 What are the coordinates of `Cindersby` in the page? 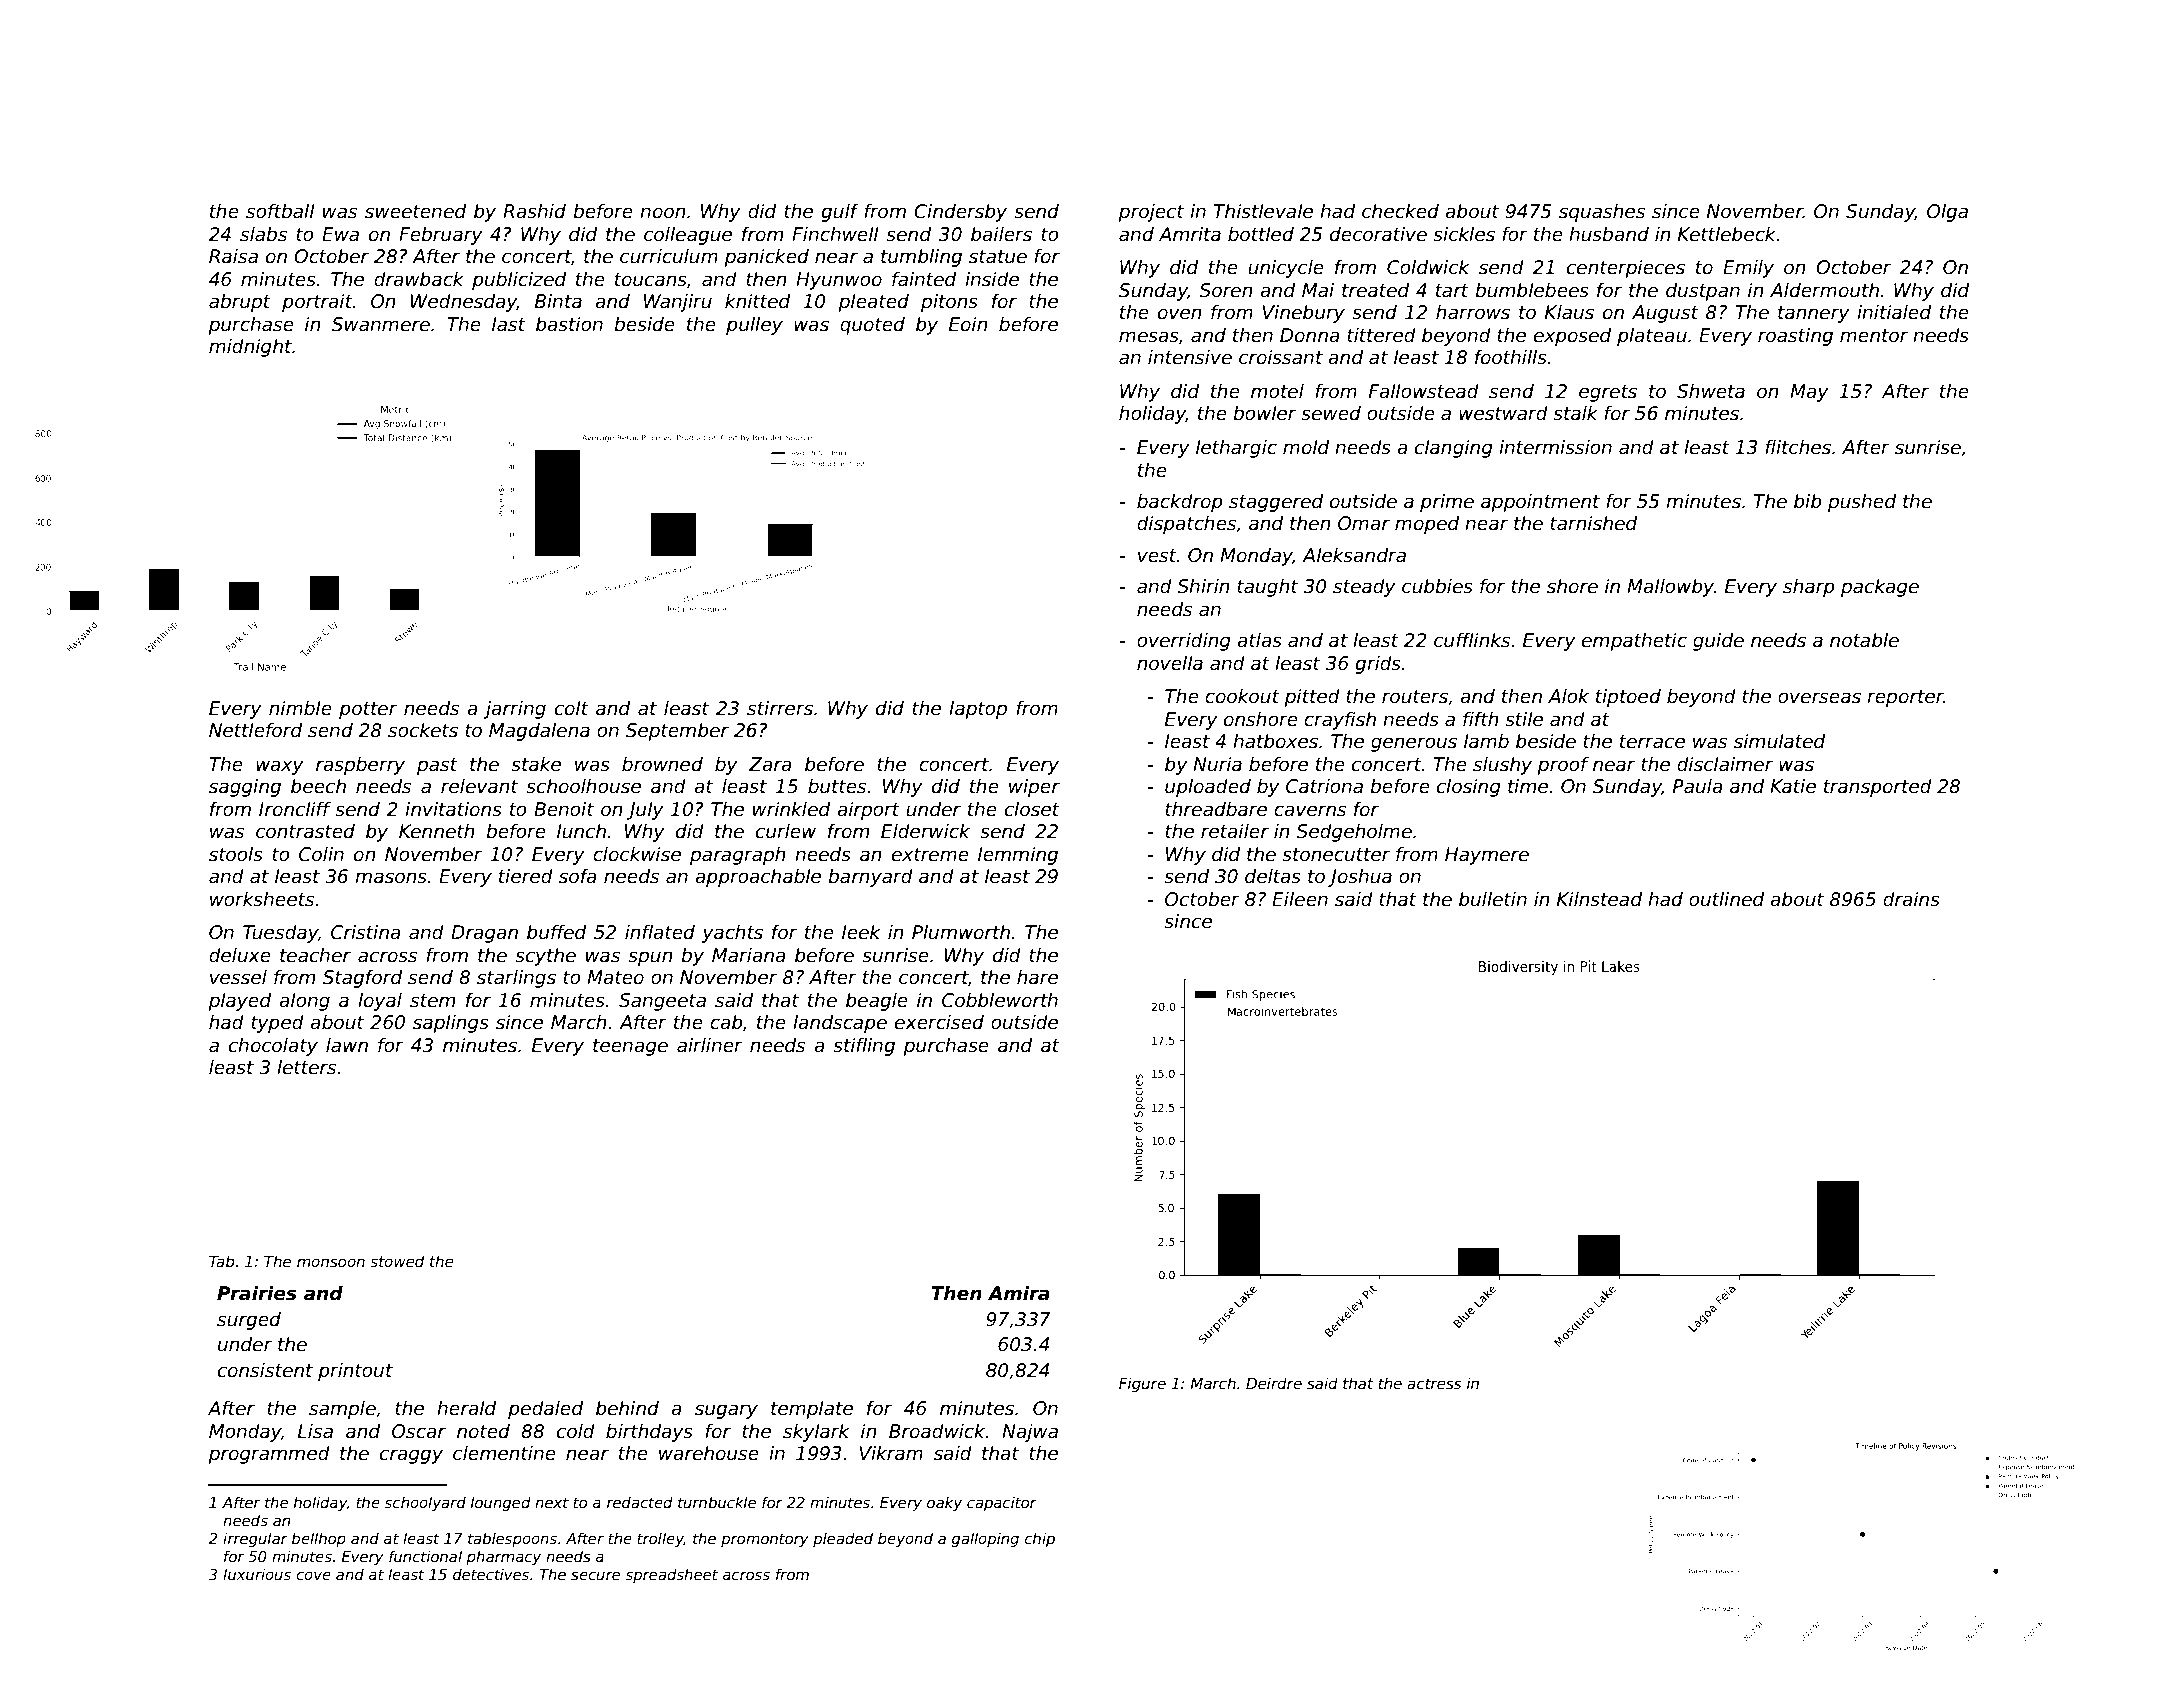 It's located at (960, 213).
